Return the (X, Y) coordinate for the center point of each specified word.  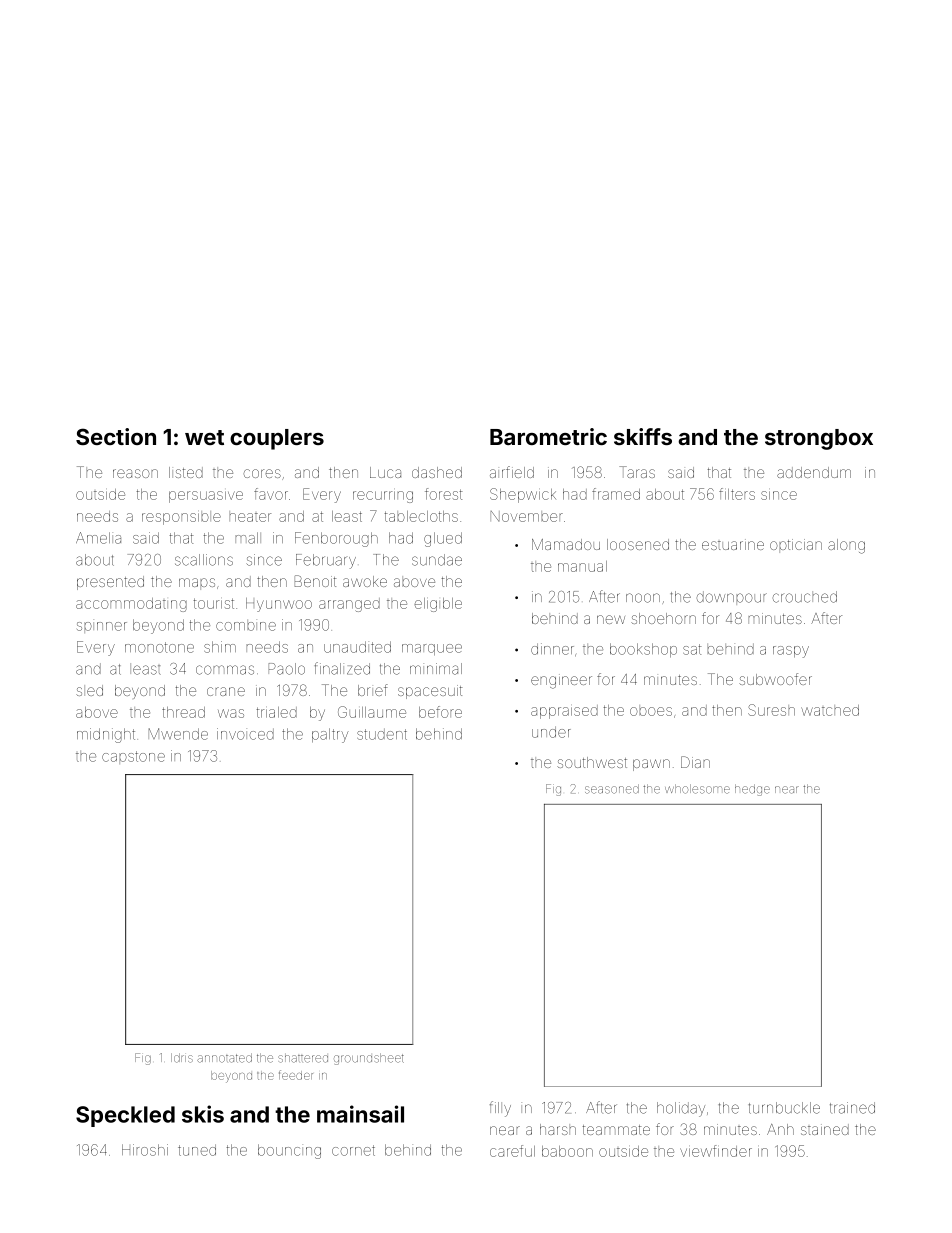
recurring (383, 497)
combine (246, 625)
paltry (330, 735)
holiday (681, 1109)
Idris (182, 1058)
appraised (564, 712)
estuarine (733, 544)
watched (830, 710)
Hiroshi (145, 1150)
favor (271, 494)
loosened (638, 544)
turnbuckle (784, 1108)
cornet (353, 1150)
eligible (438, 605)
